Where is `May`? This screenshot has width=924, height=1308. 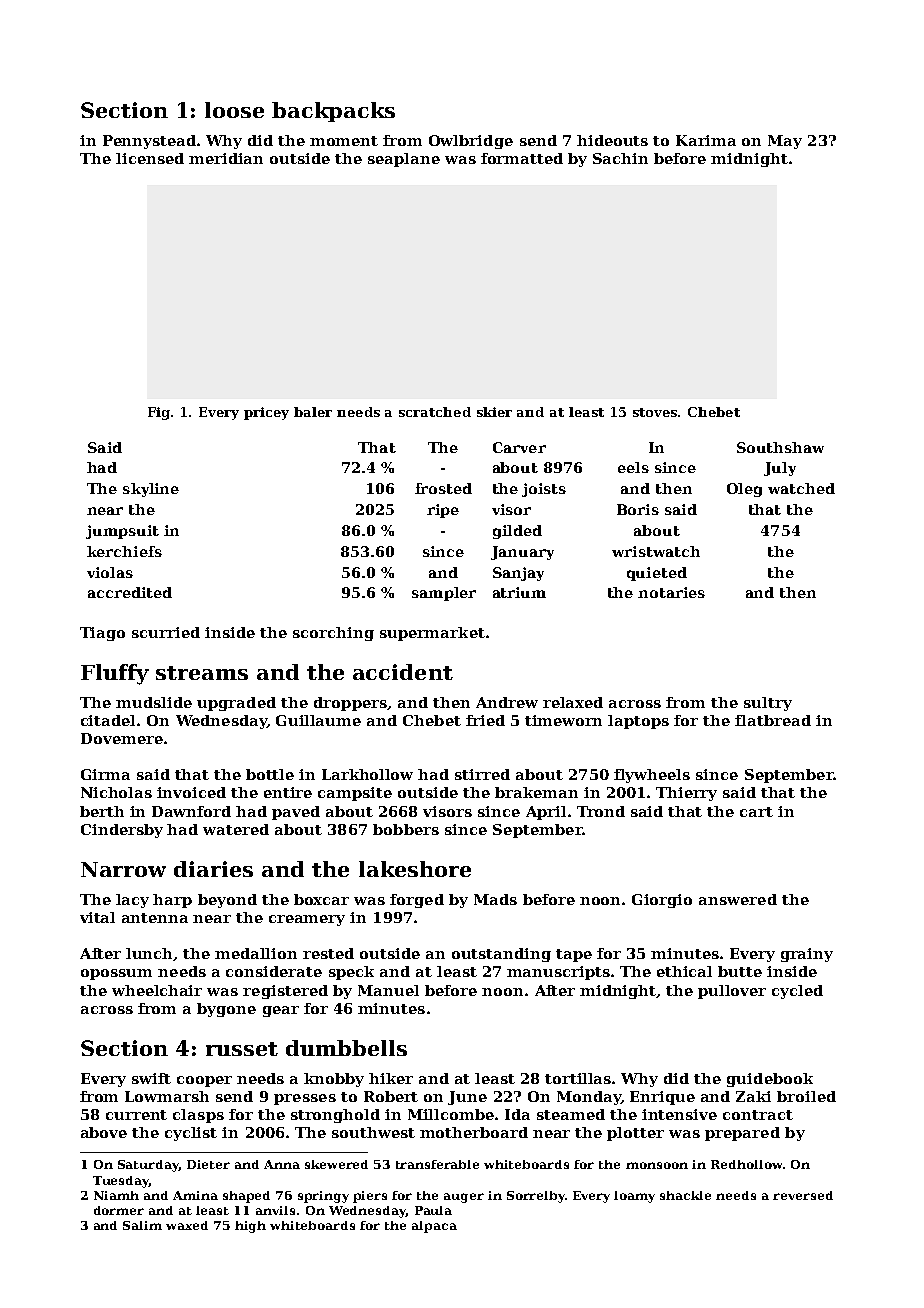 May is located at coordinates (785, 142).
